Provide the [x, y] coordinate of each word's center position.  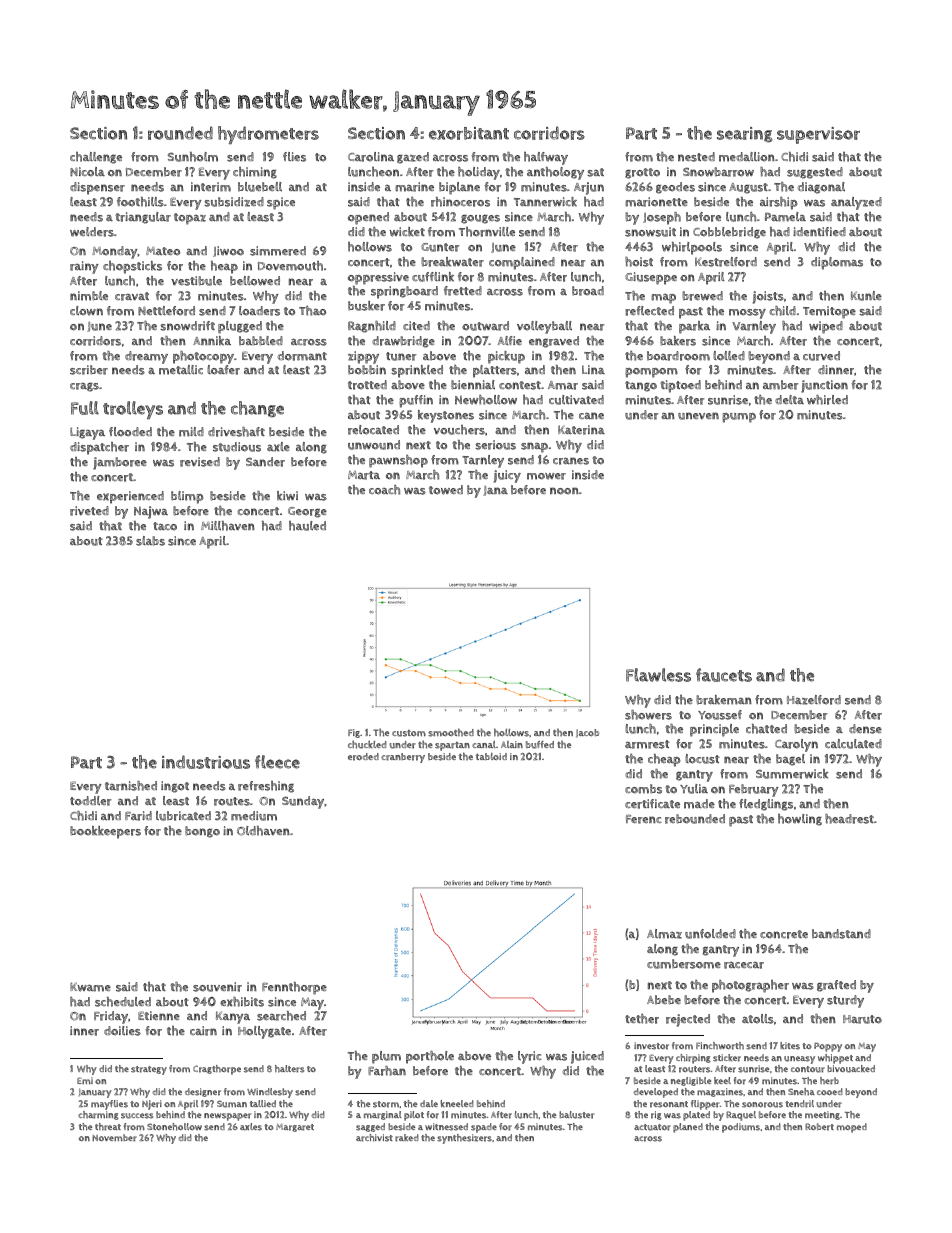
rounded [180, 133]
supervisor [818, 135]
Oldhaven [263, 831]
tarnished [131, 786]
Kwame [90, 987]
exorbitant [469, 133]
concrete [784, 934]
